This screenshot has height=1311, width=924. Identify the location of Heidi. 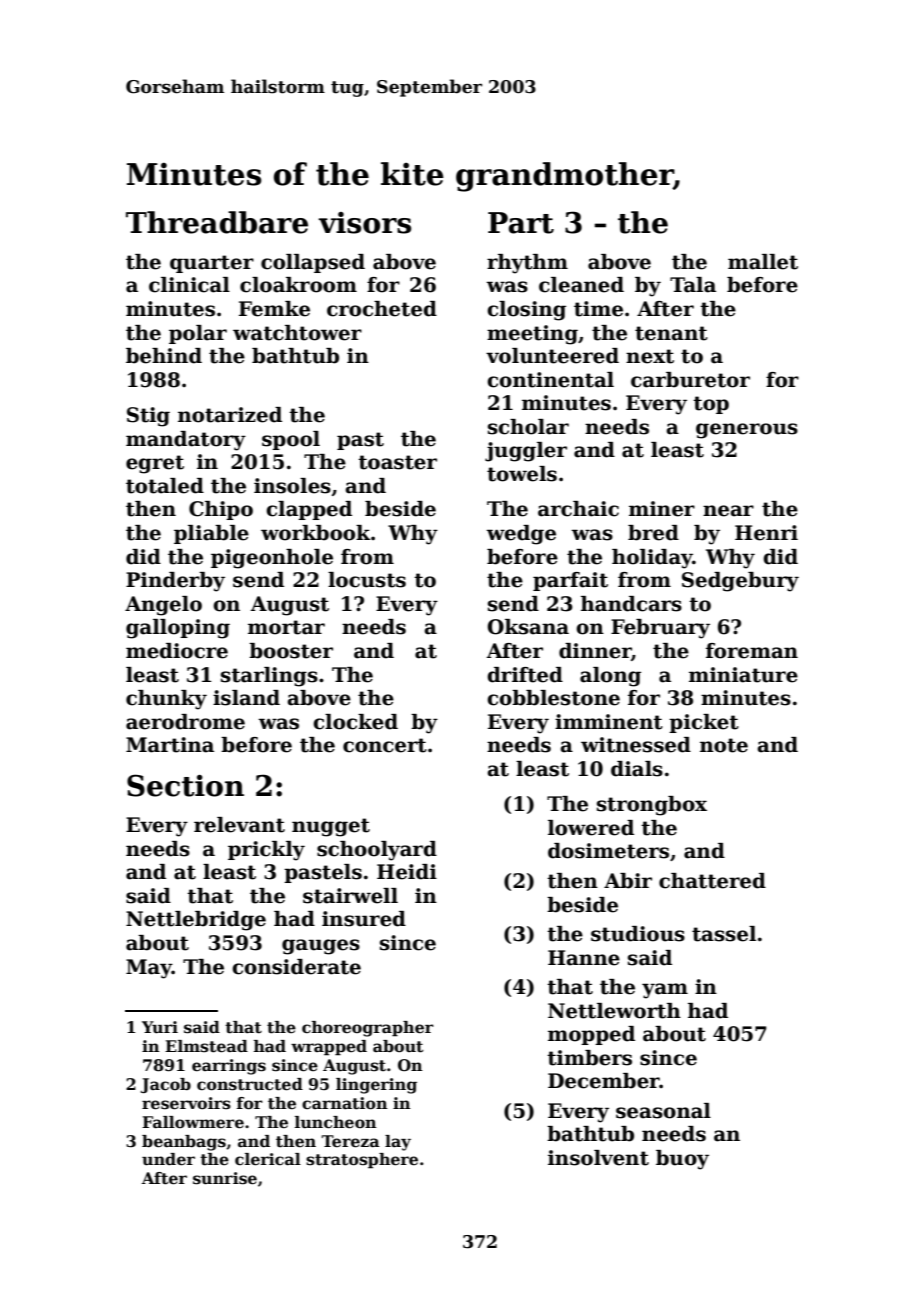
(407, 872).
